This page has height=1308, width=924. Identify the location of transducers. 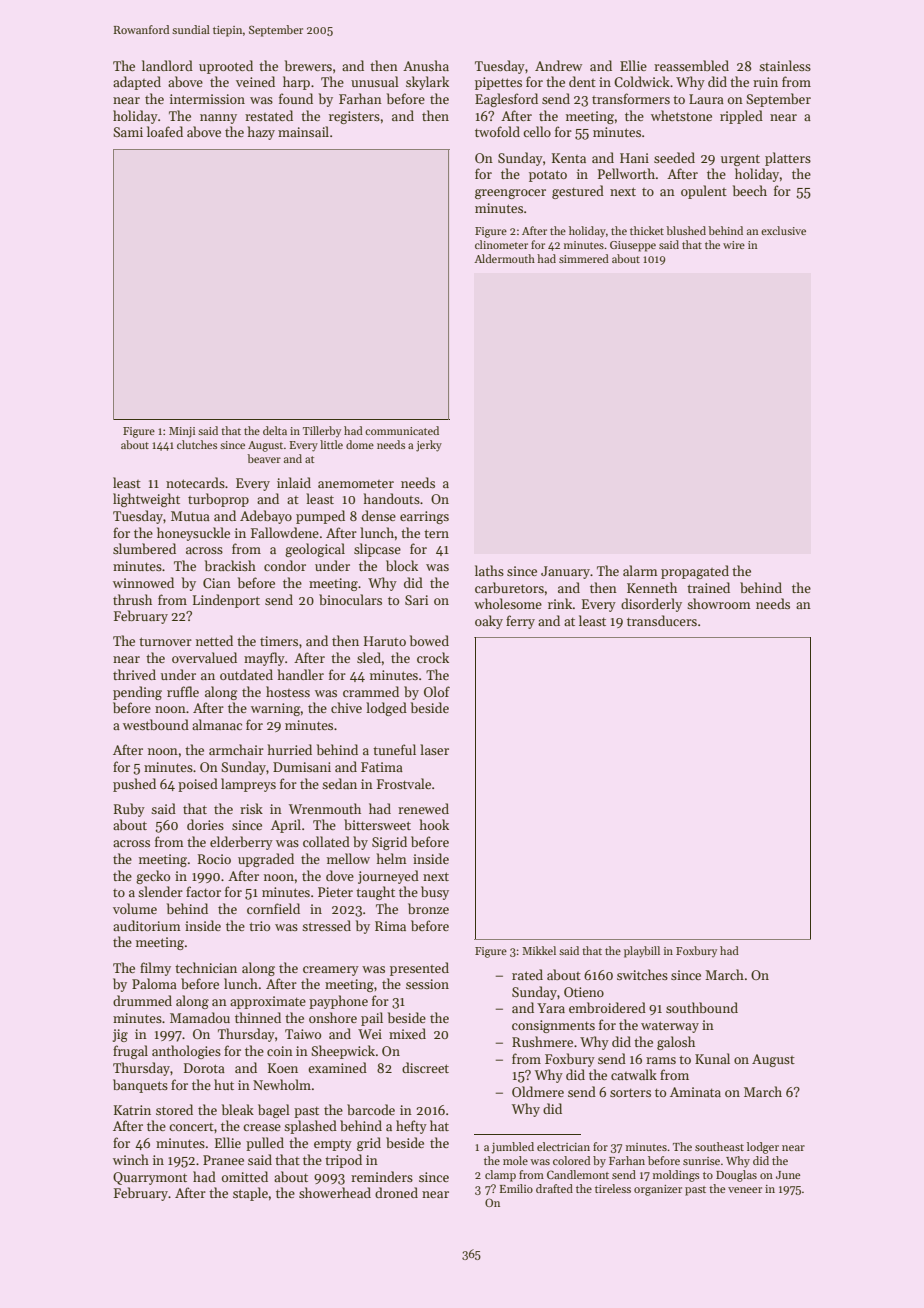
(662, 620).
